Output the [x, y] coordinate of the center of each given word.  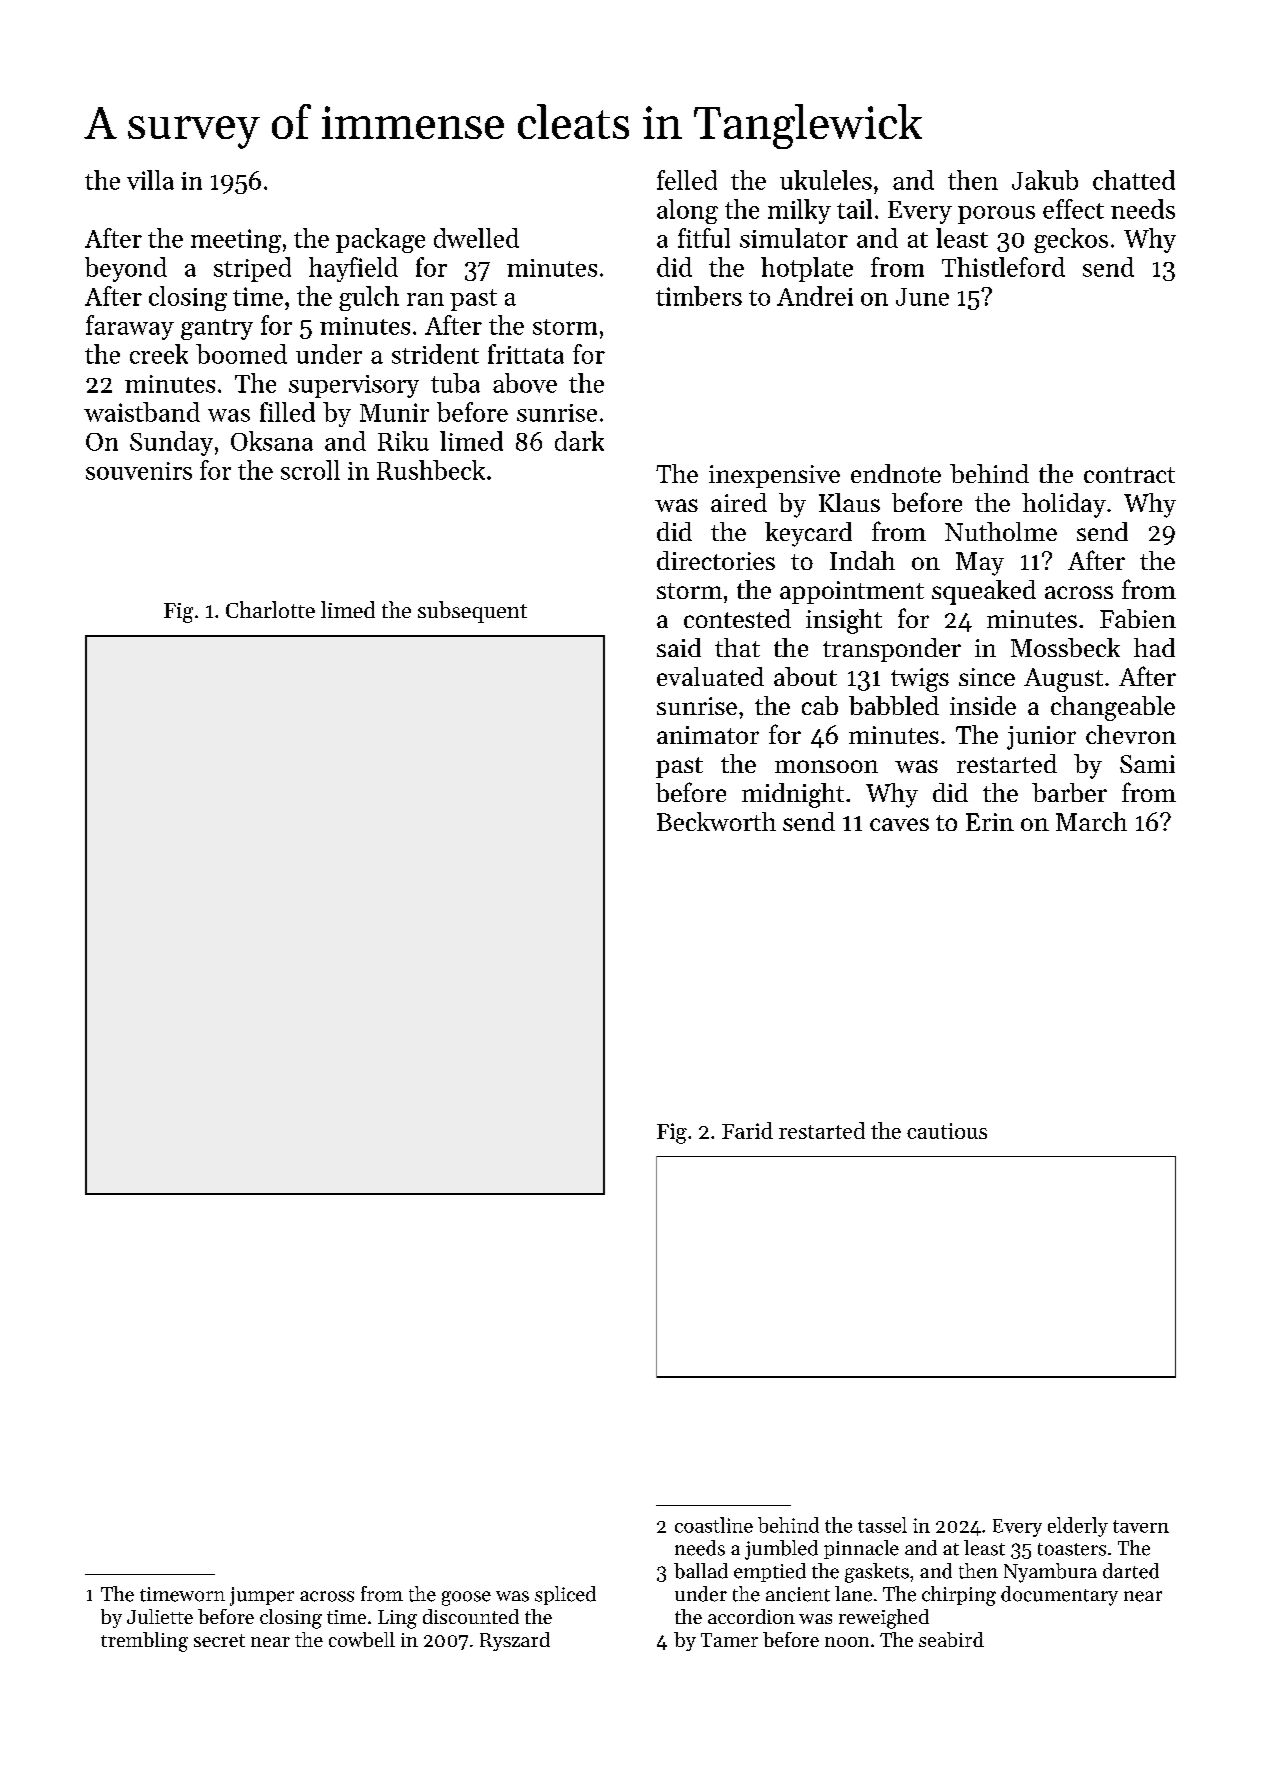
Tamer [729, 1640]
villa [150, 180]
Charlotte [270, 609]
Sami [1147, 764]
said [679, 647]
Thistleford [1003, 267]
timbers [699, 296]
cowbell [362, 1639]
